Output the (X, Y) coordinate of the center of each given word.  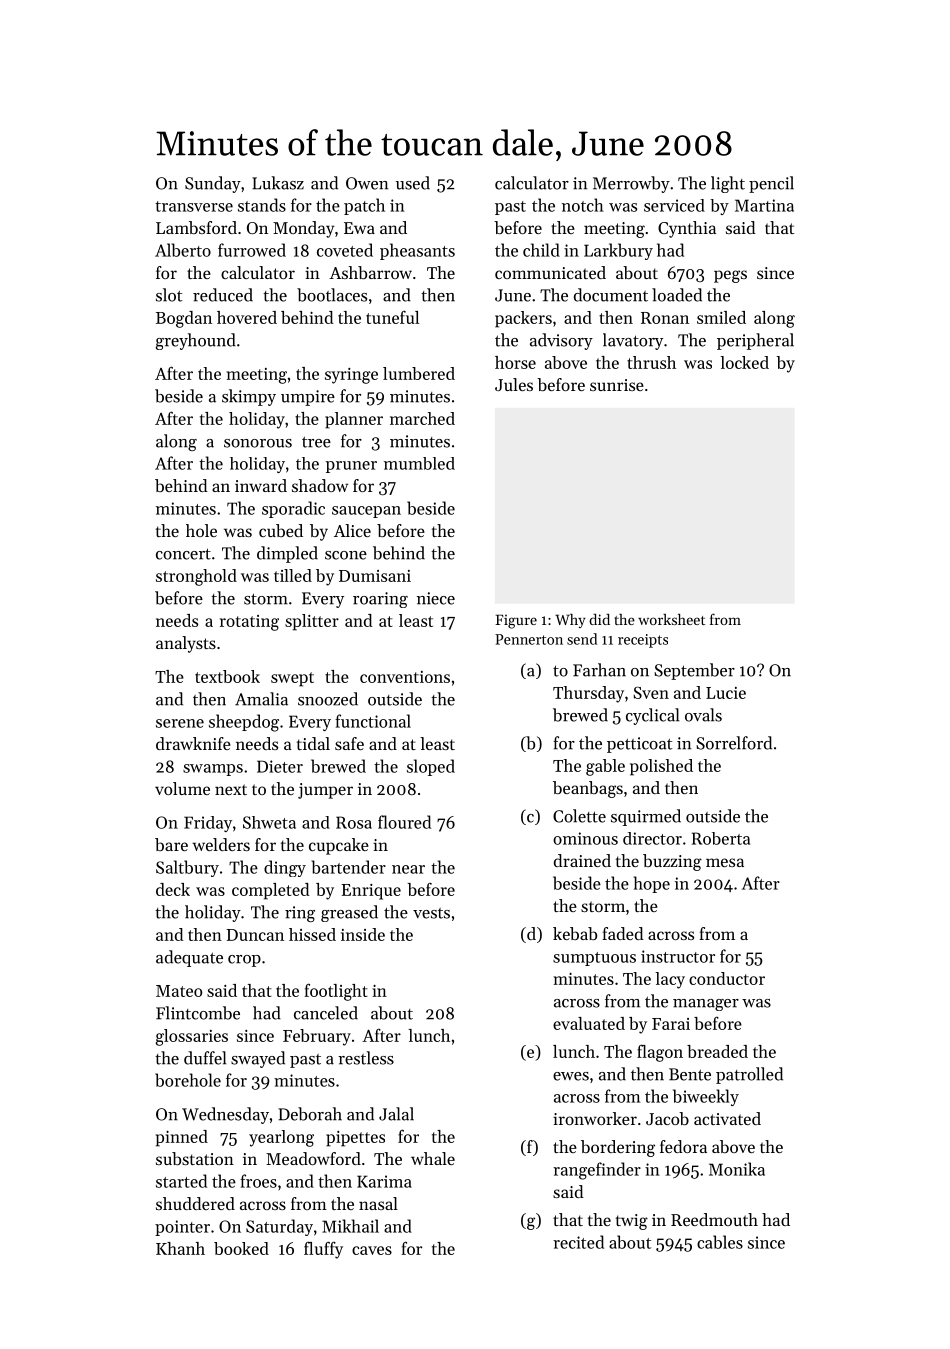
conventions (405, 677)
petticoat (639, 745)
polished (661, 767)
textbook (227, 676)
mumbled (419, 463)
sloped (431, 767)
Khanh (180, 1248)
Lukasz (278, 183)
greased (349, 913)
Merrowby (631, 184)
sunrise (617, 385)
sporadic (293, 509)
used (413, 183)
